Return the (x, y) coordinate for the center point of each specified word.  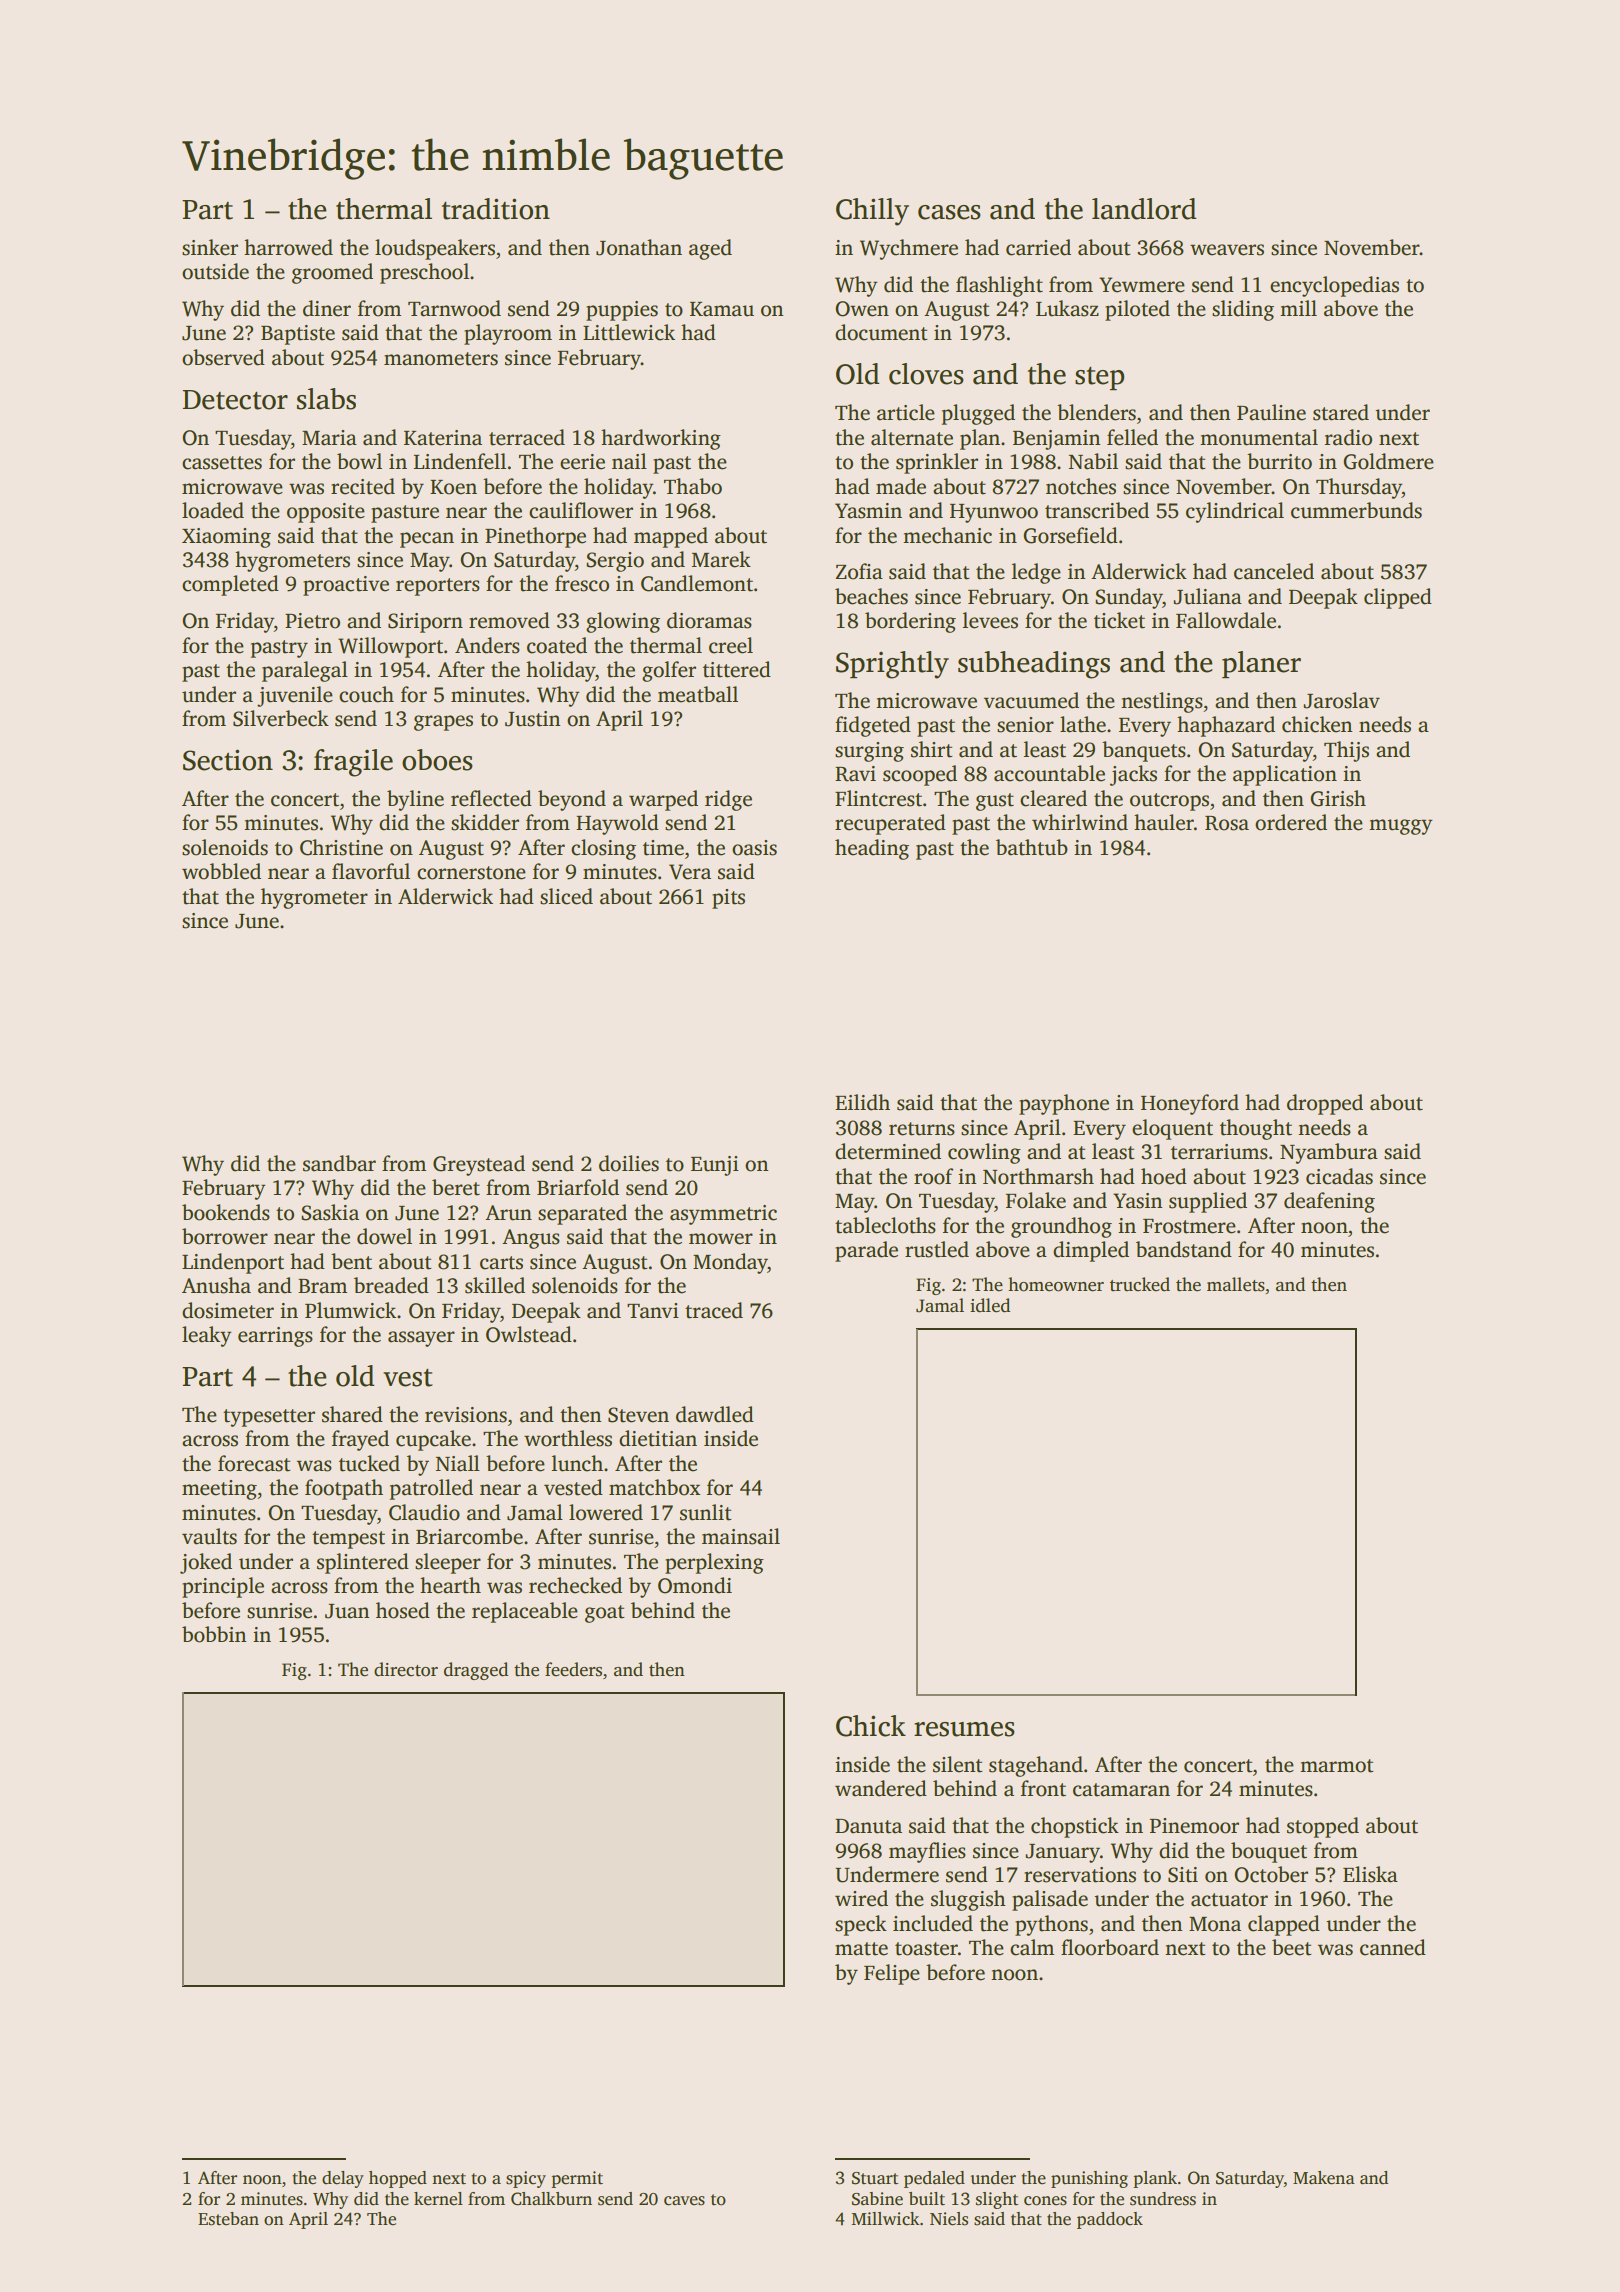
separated (582, 1214)
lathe (1083, 724)
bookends (226, 1212)
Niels (949, 2219)
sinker (210, 247)
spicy (526, 2179)
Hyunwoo (994, 513)
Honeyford (1190, 1104)
